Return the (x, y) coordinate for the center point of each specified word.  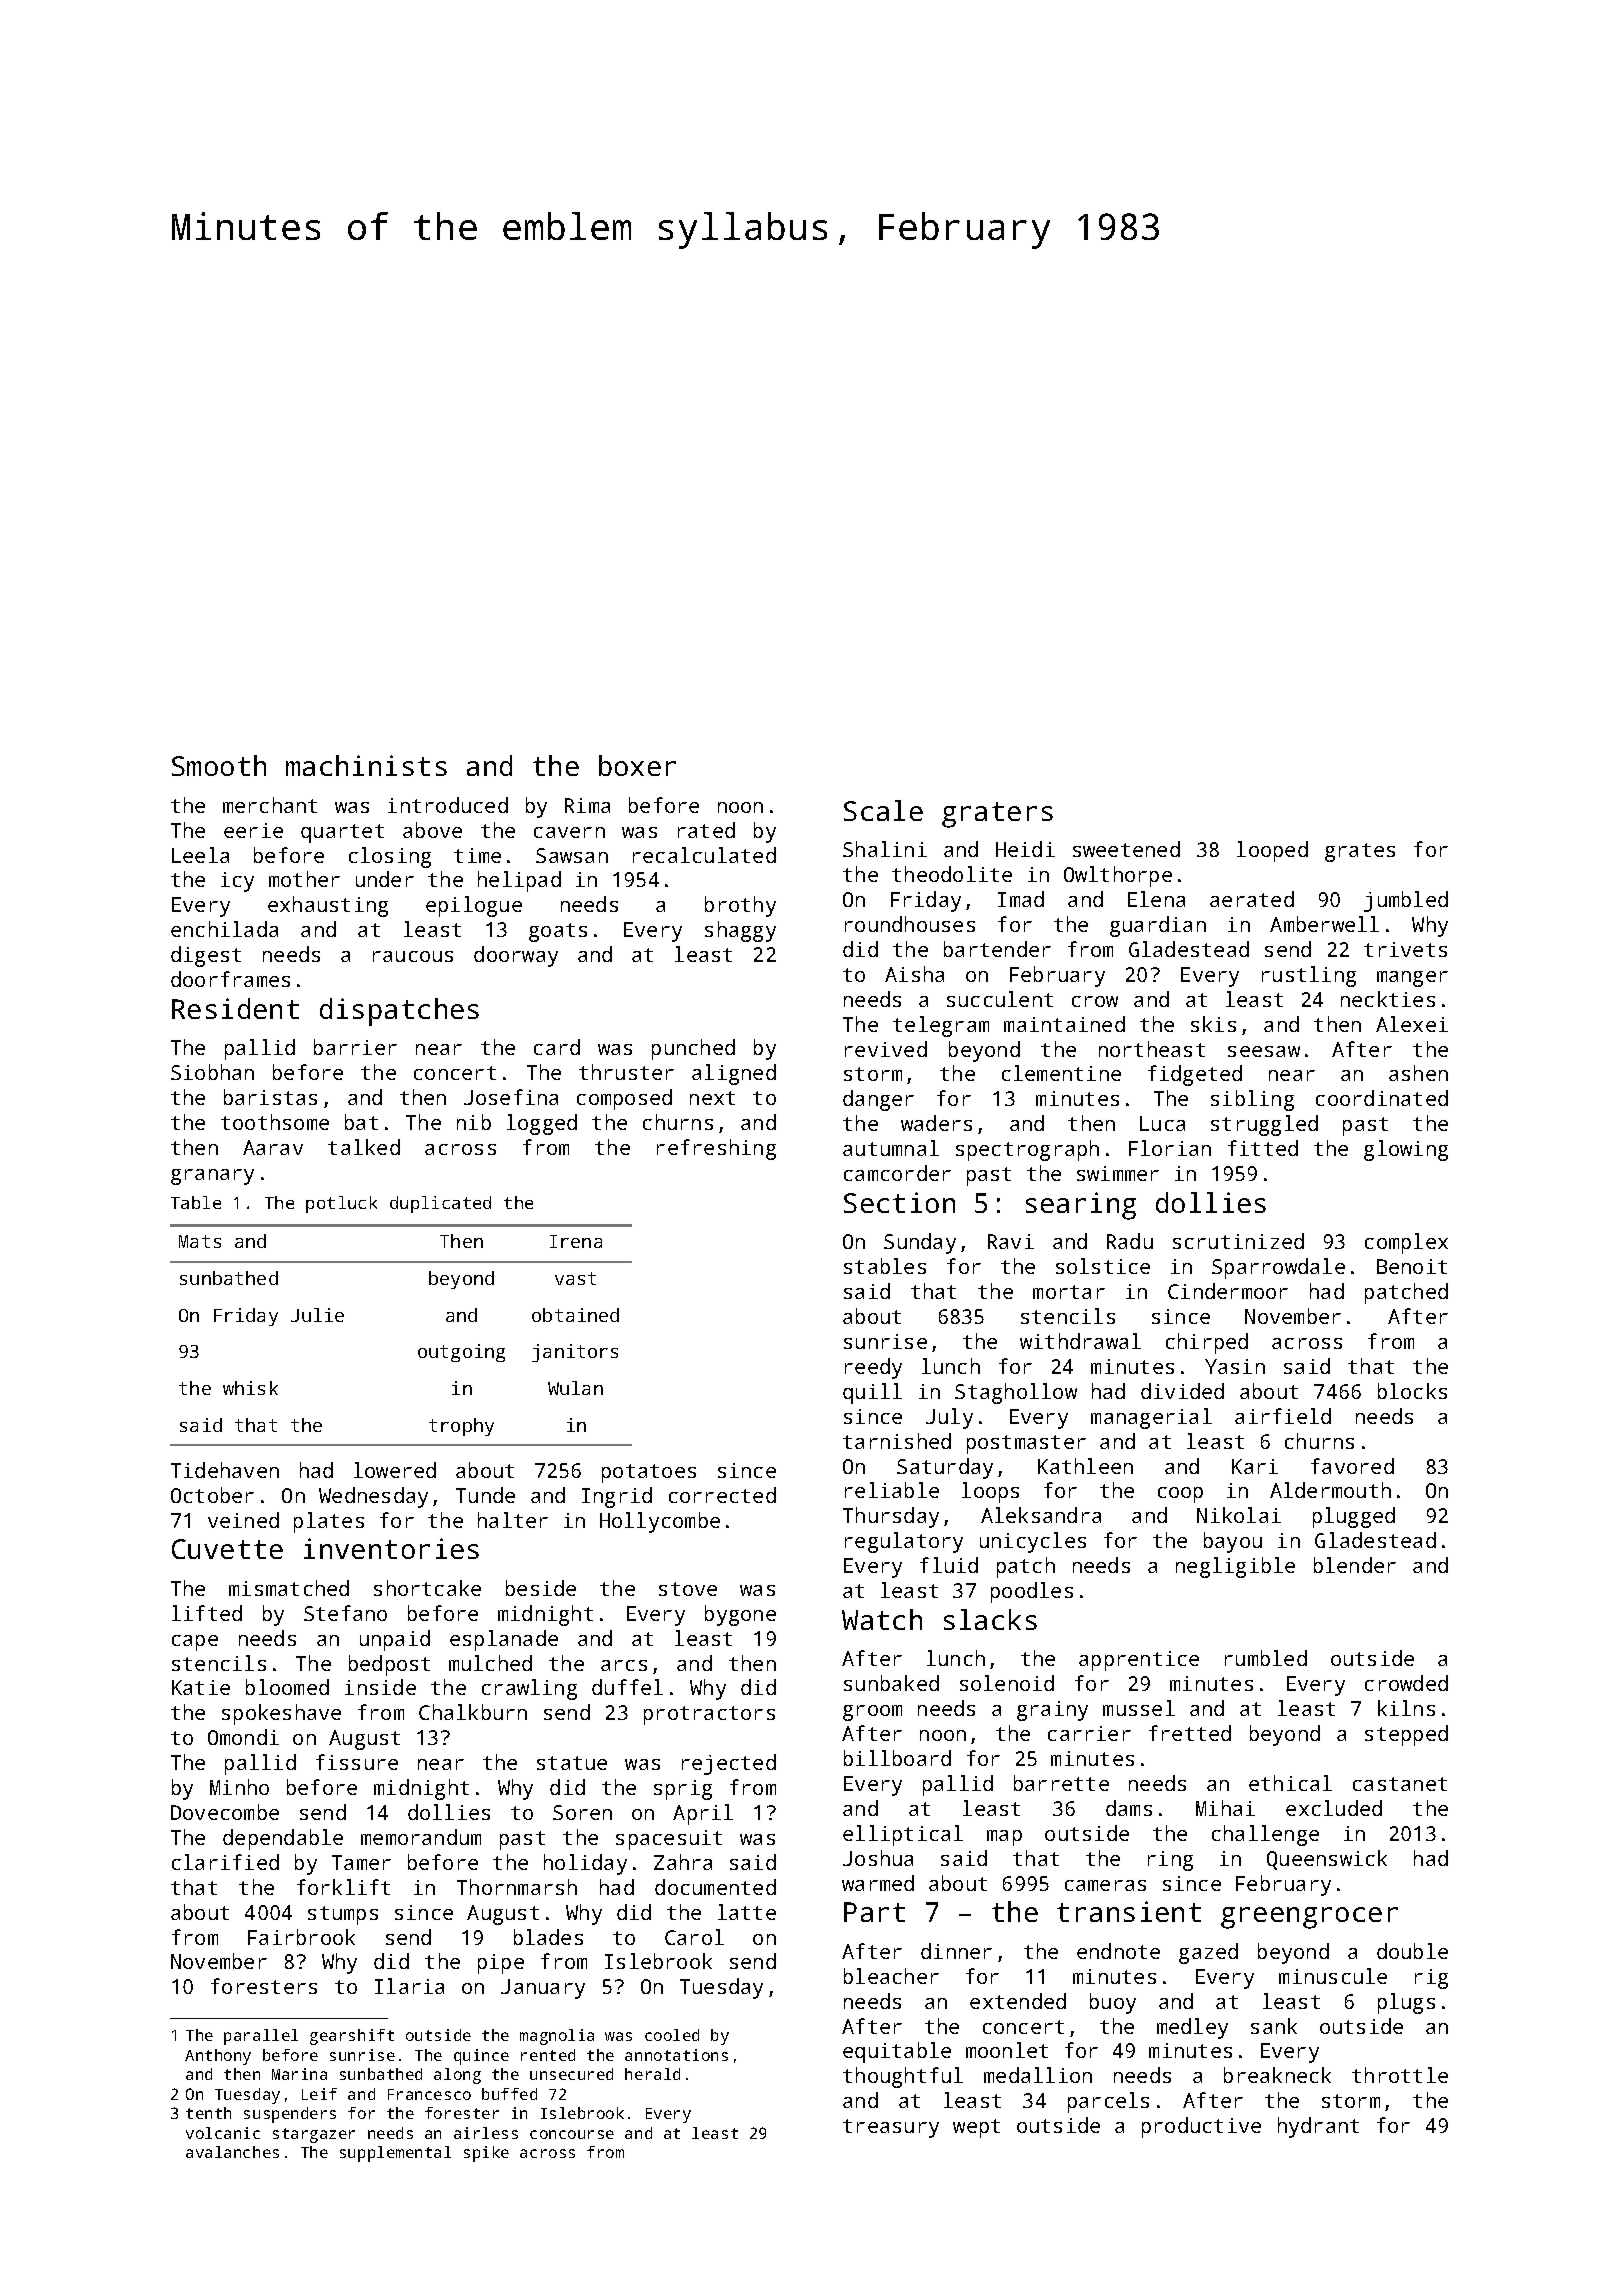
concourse (572, 2134)
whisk (250, 1388)
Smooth (219, 765)
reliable (892, 1490)
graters (997, 815)
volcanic (223, 2133)
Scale (883, 810)
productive (1201, 2127)
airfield (1283, 1416)
